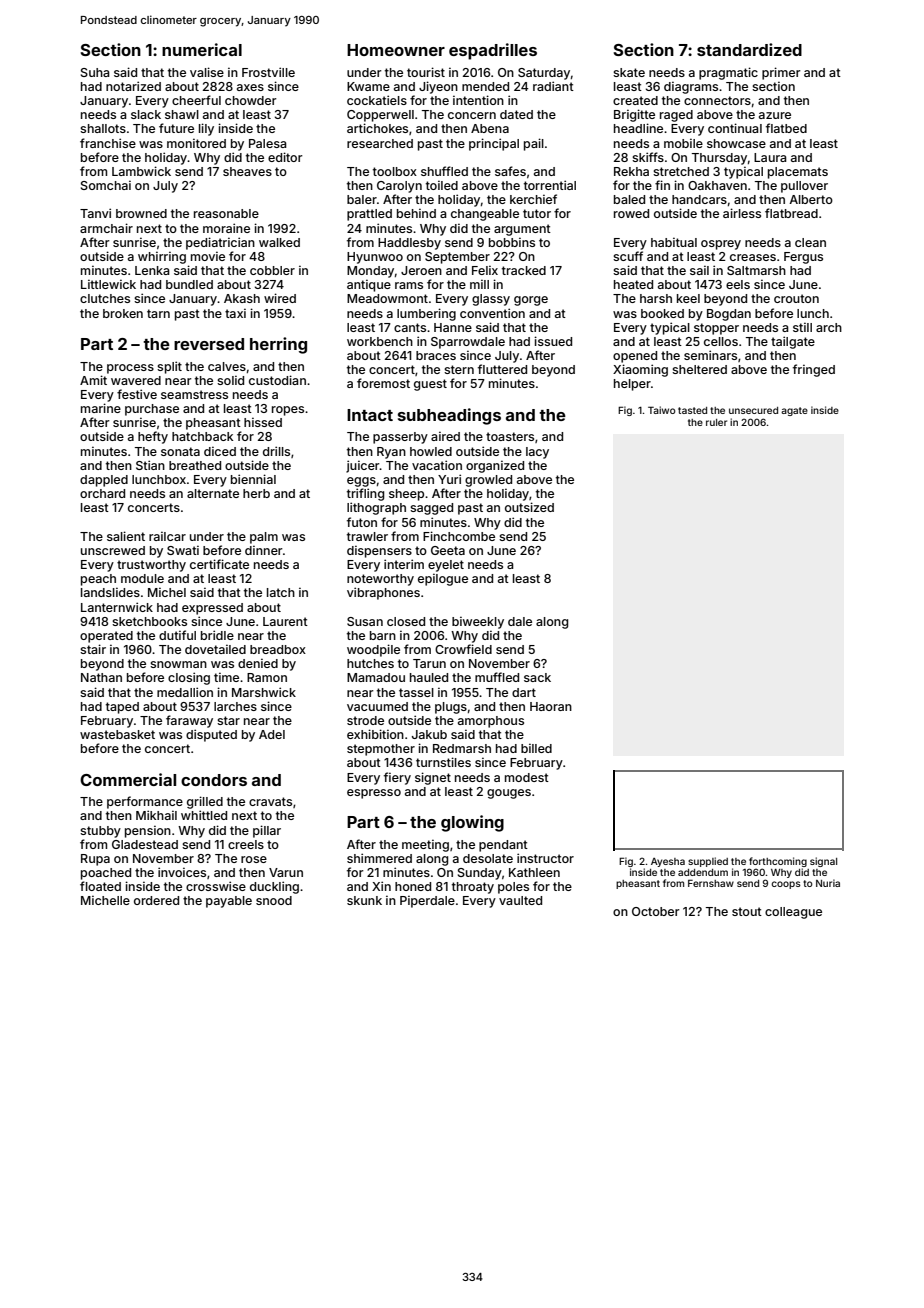 This screenshot has height=1308, width=924. Describe the element at coordinates (156, 900) in the screenshot. I see `ordered` at that location.
